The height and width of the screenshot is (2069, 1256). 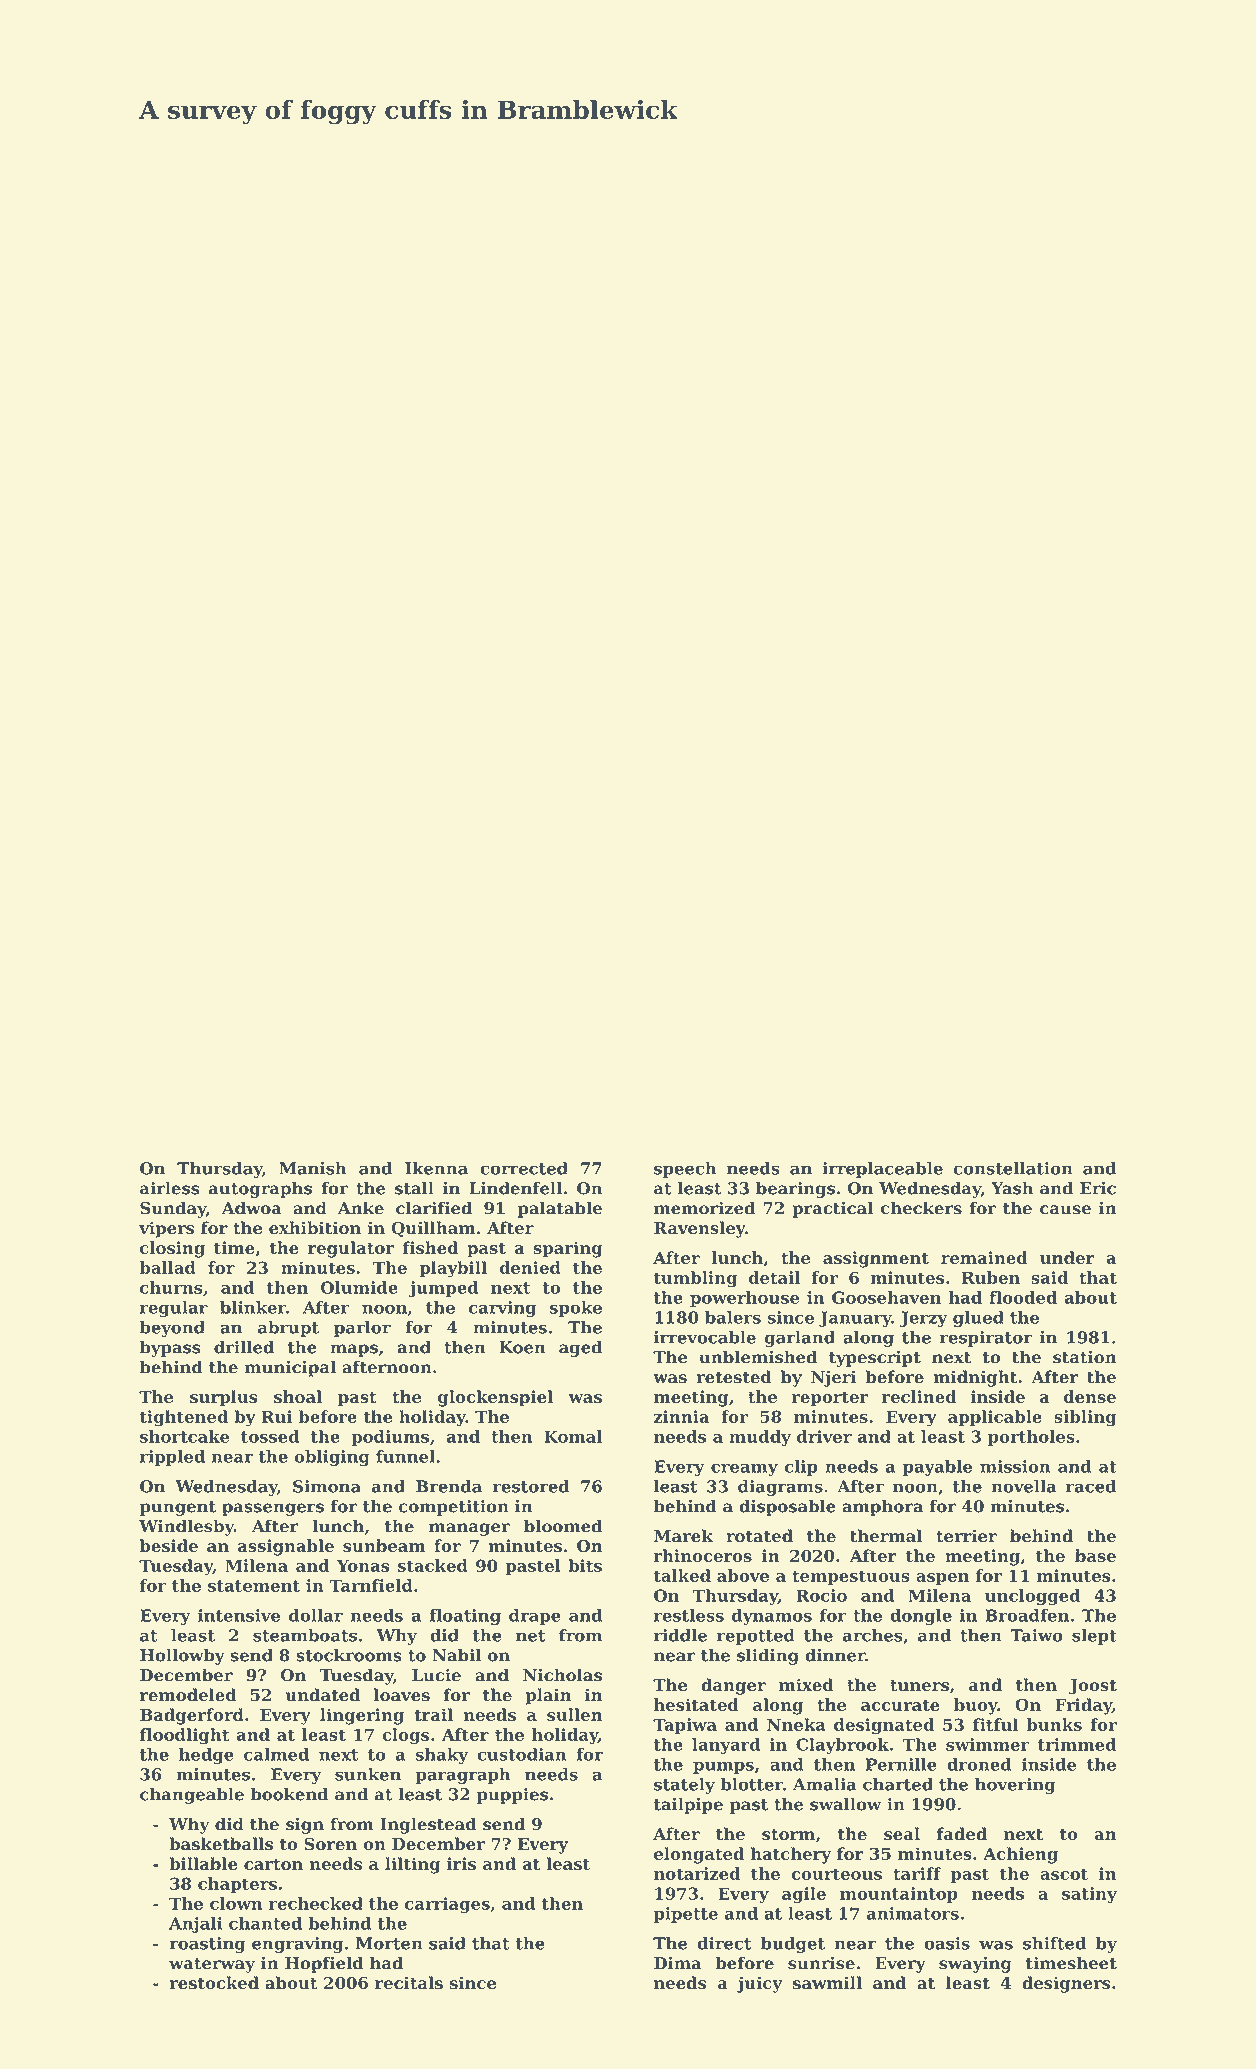 What do you see at coordinates (332, 1458) in the screenshot?
I see `obliging` at bounding box center [332, 1458].
